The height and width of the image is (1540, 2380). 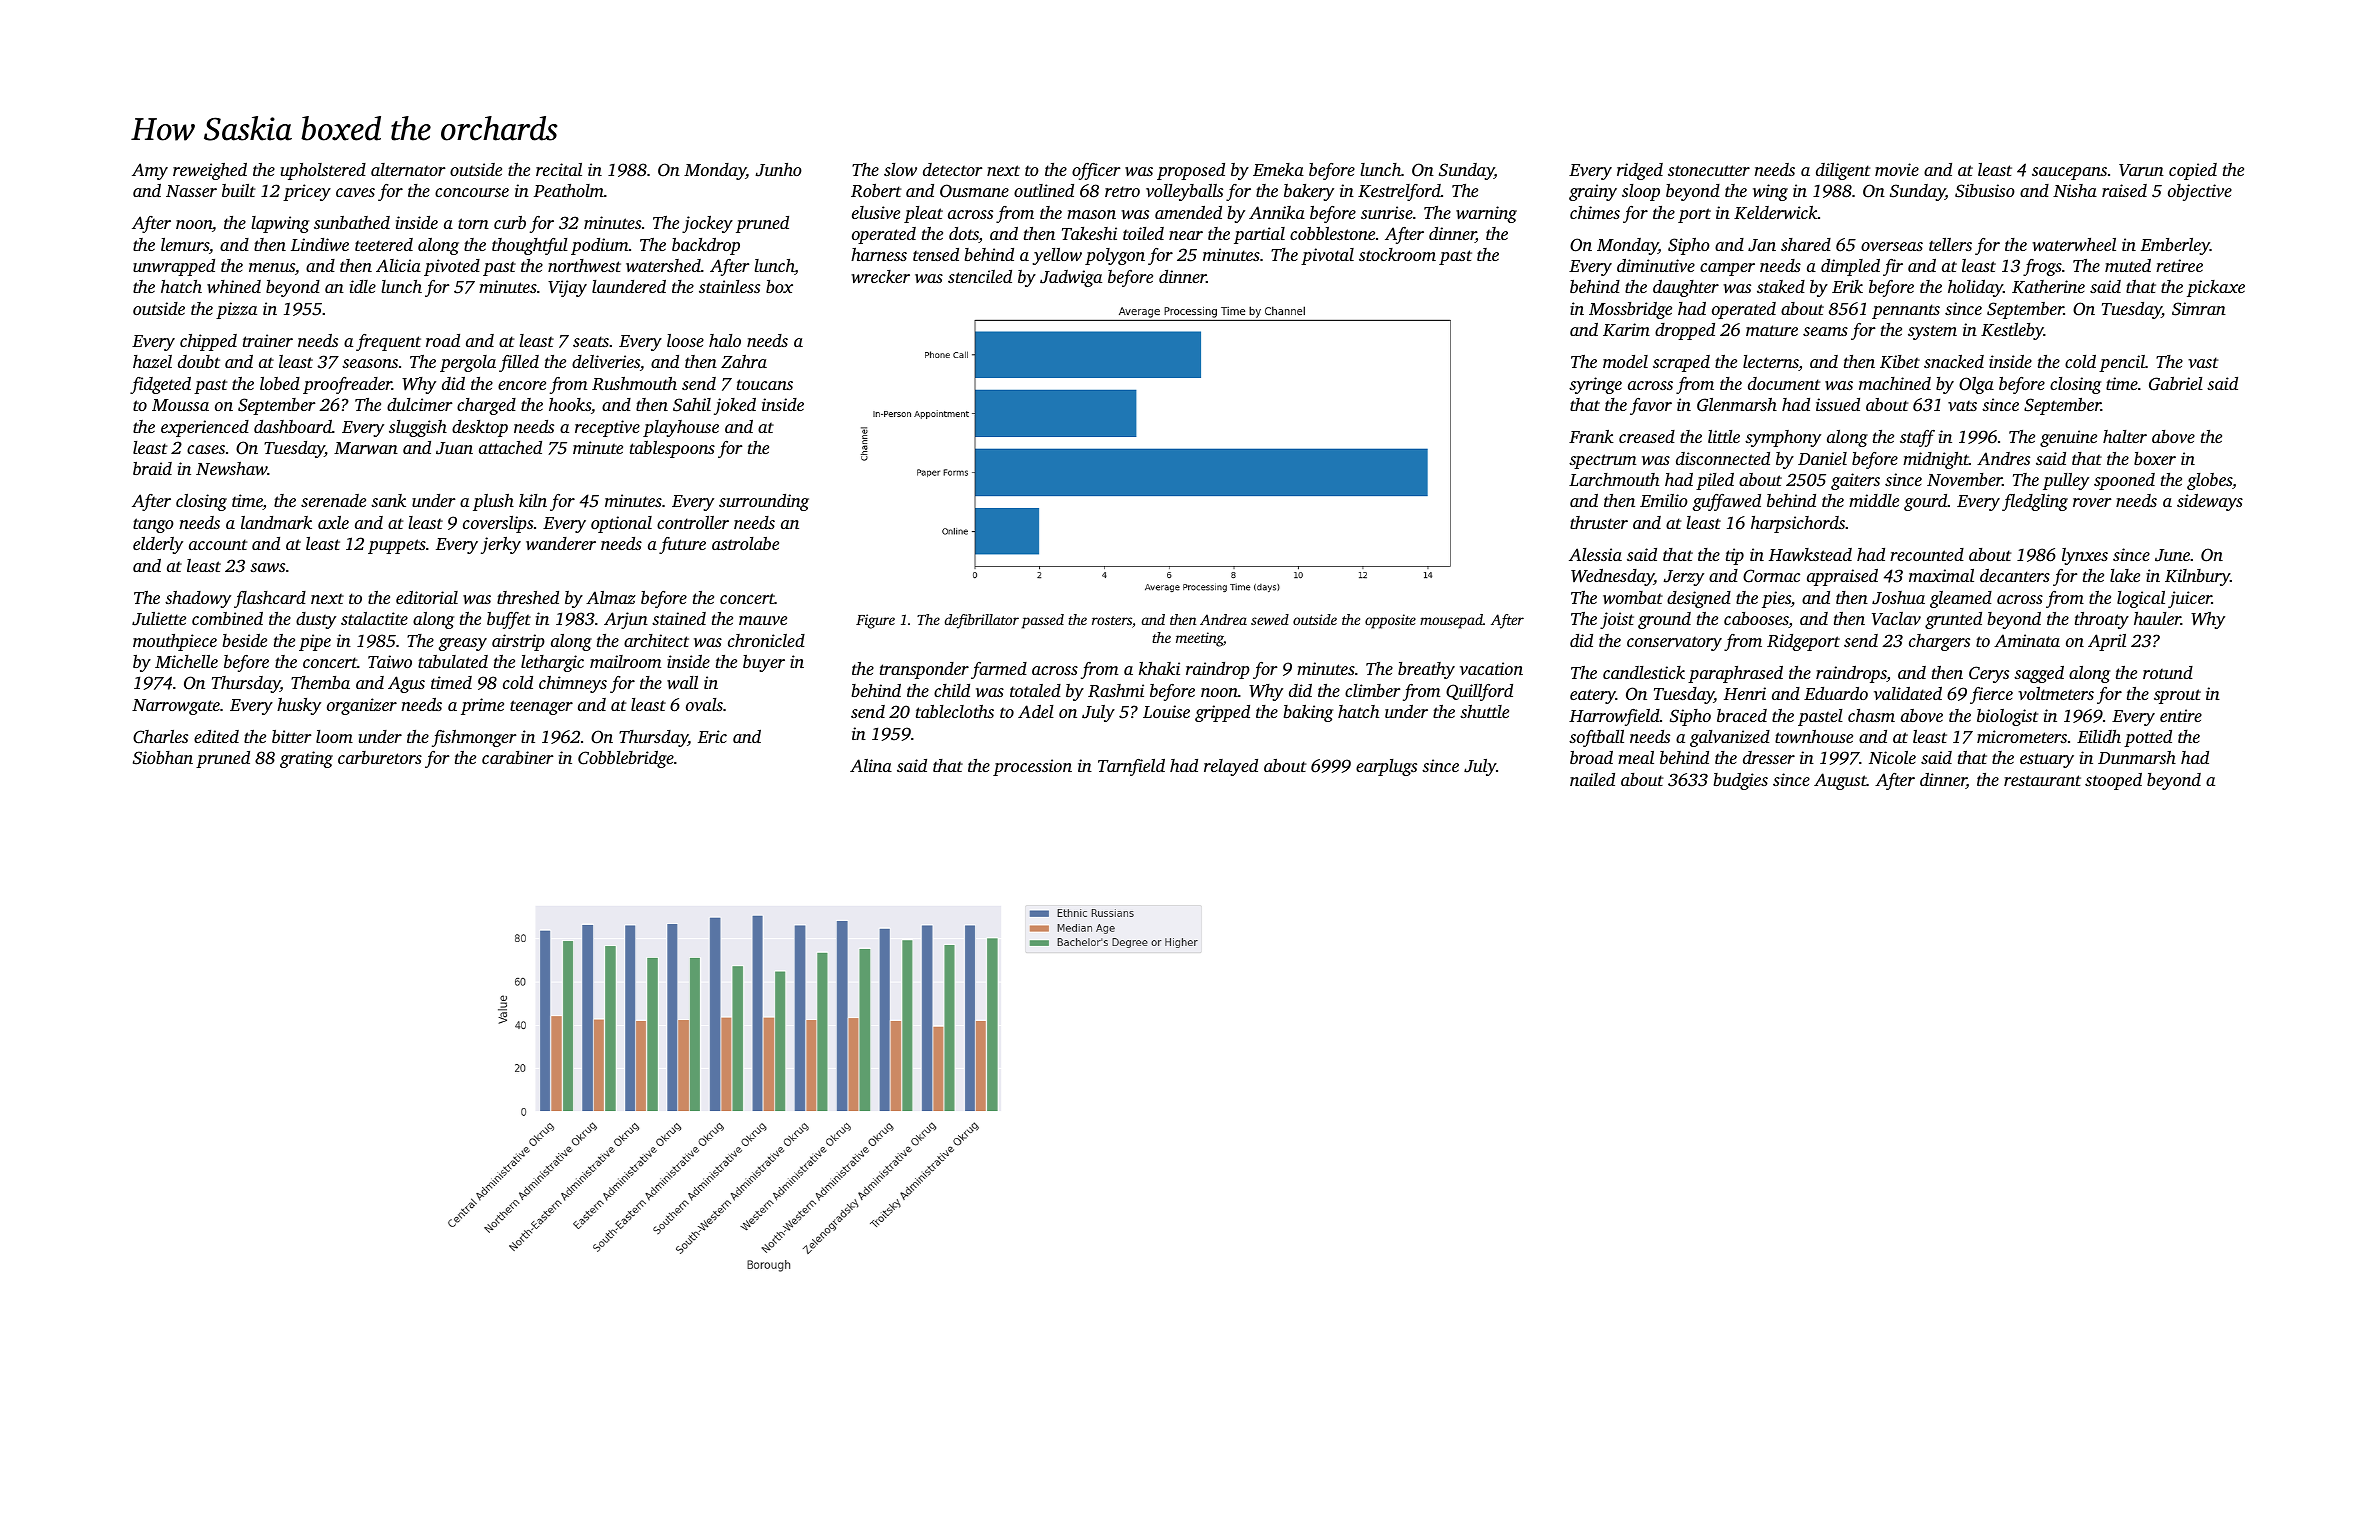 I want to click on Varun, so click(x=2141, y=170).
